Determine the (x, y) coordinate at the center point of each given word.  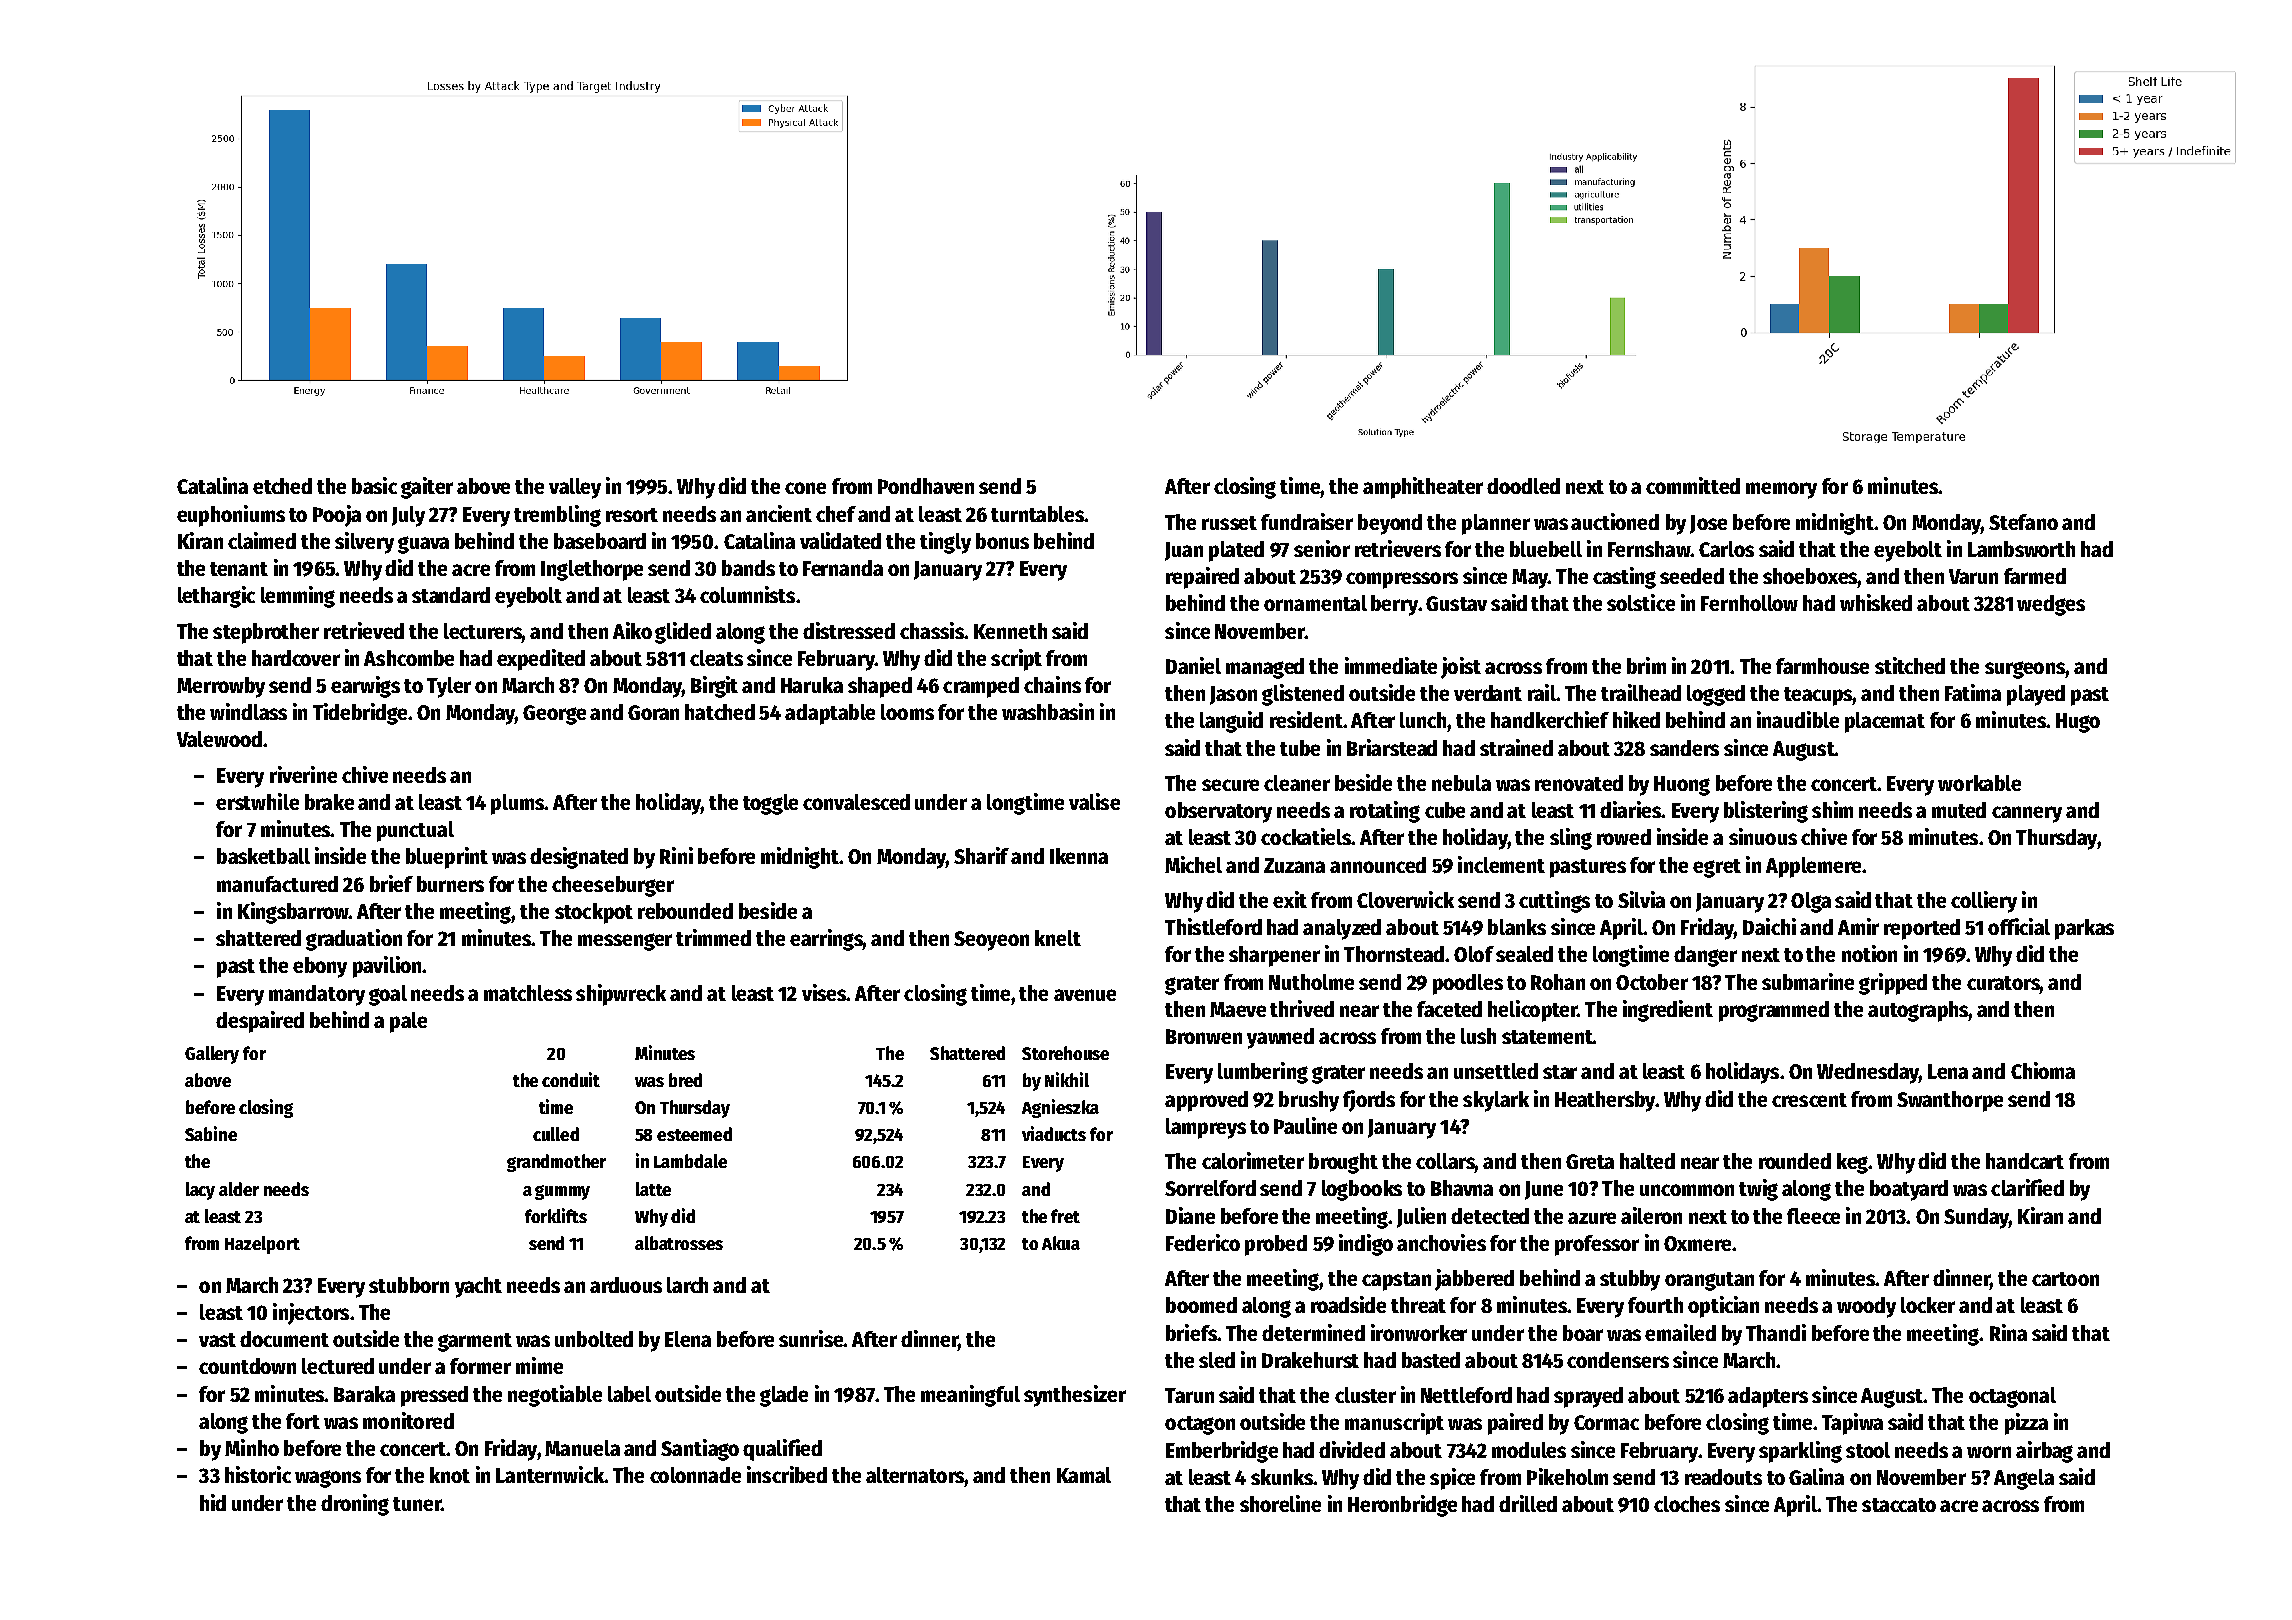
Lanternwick (550, 1474)
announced (1378, 865)
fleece (1813, 1216)
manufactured (277, 884)
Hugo (2078, 723)
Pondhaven (926, 486)
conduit (571, 1079)
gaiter (427, 488)
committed (1693, 485)
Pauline (1305, 1125)
